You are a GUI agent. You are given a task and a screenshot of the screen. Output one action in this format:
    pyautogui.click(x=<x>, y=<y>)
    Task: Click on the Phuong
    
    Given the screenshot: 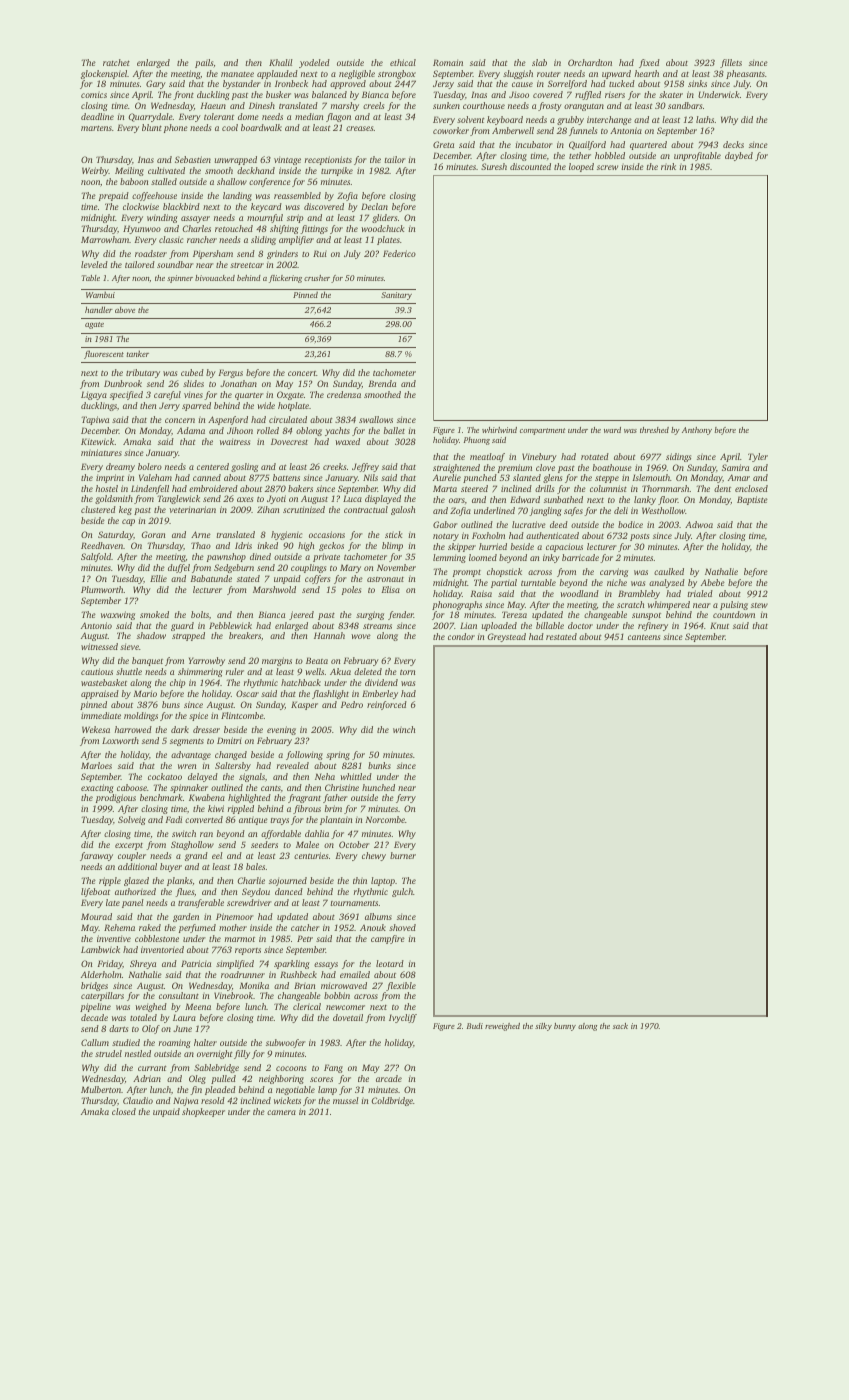 What is the action you would take?
    pyautogui.click(x=476, y=441)
